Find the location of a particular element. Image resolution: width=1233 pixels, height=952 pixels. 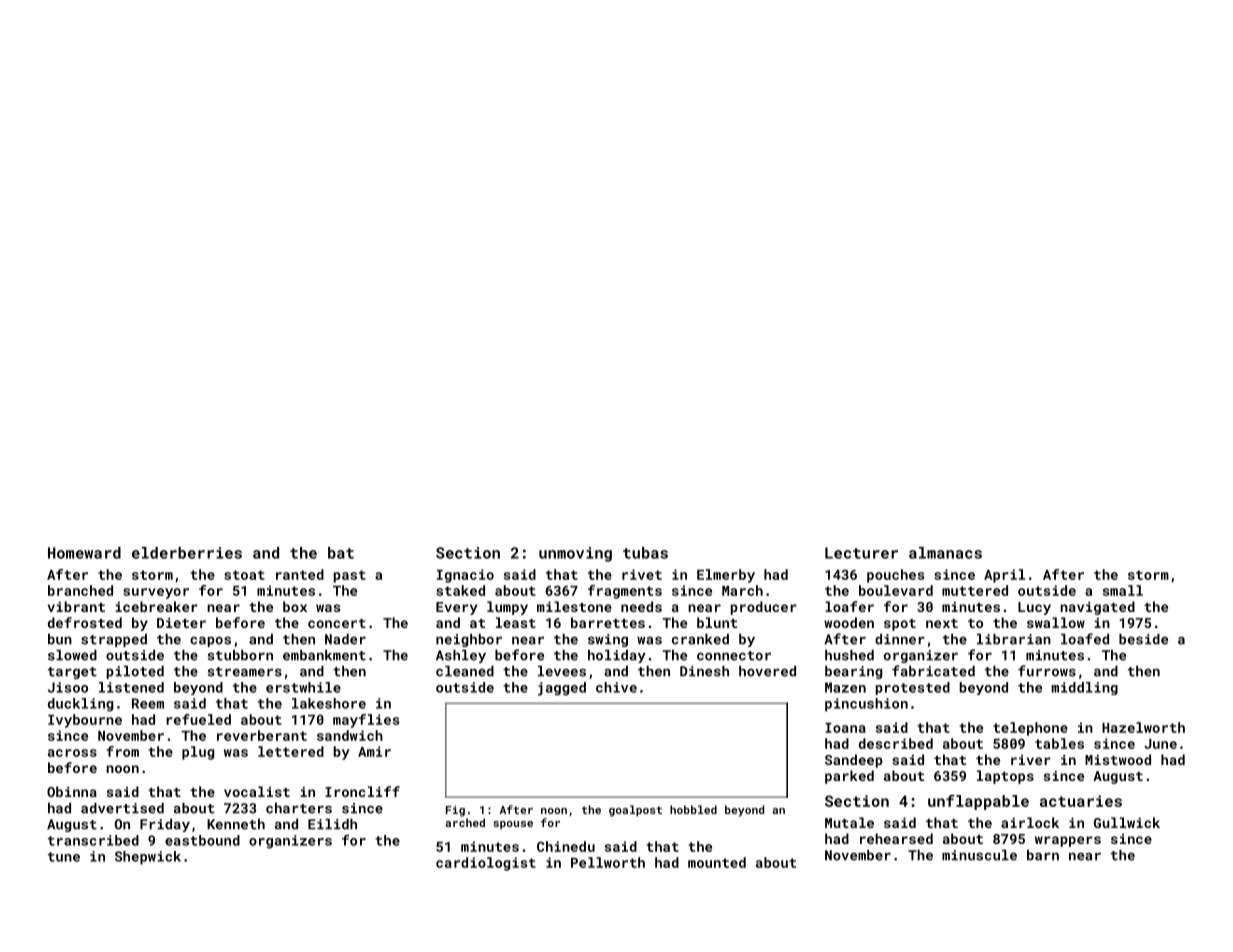

Pellworth is located at coordinates (608, 862).
